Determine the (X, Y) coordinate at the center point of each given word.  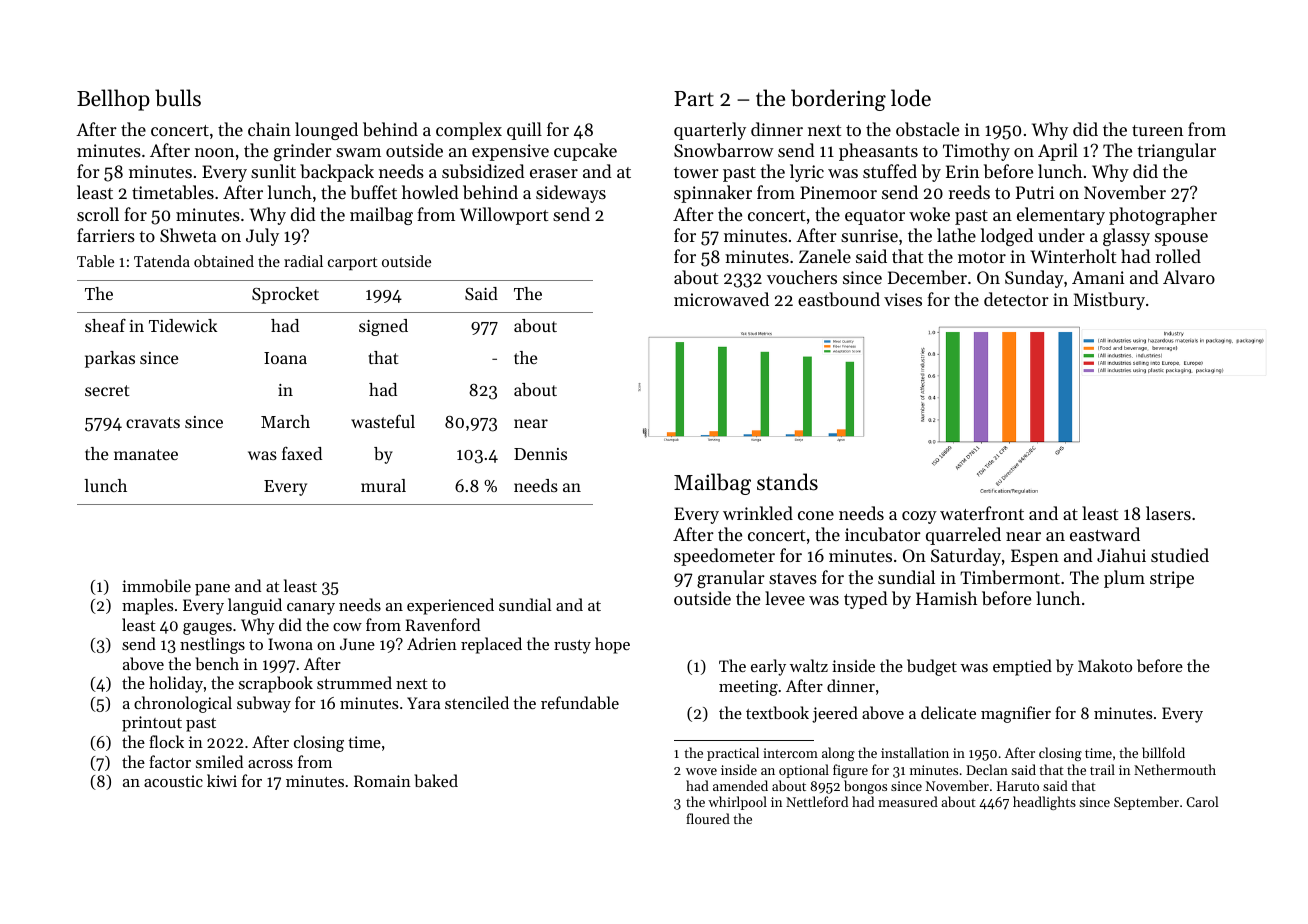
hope (612, 645)
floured (708, 818)
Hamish (946, 598)
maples (147, 606)
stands (787, 482)
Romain (382, 781)
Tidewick (183, 325)
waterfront (982, 513)
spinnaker (713, 194)
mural (383, 485)
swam (358, 152)
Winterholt (1073, 256)
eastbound (839, 299)
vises (903, 299)
